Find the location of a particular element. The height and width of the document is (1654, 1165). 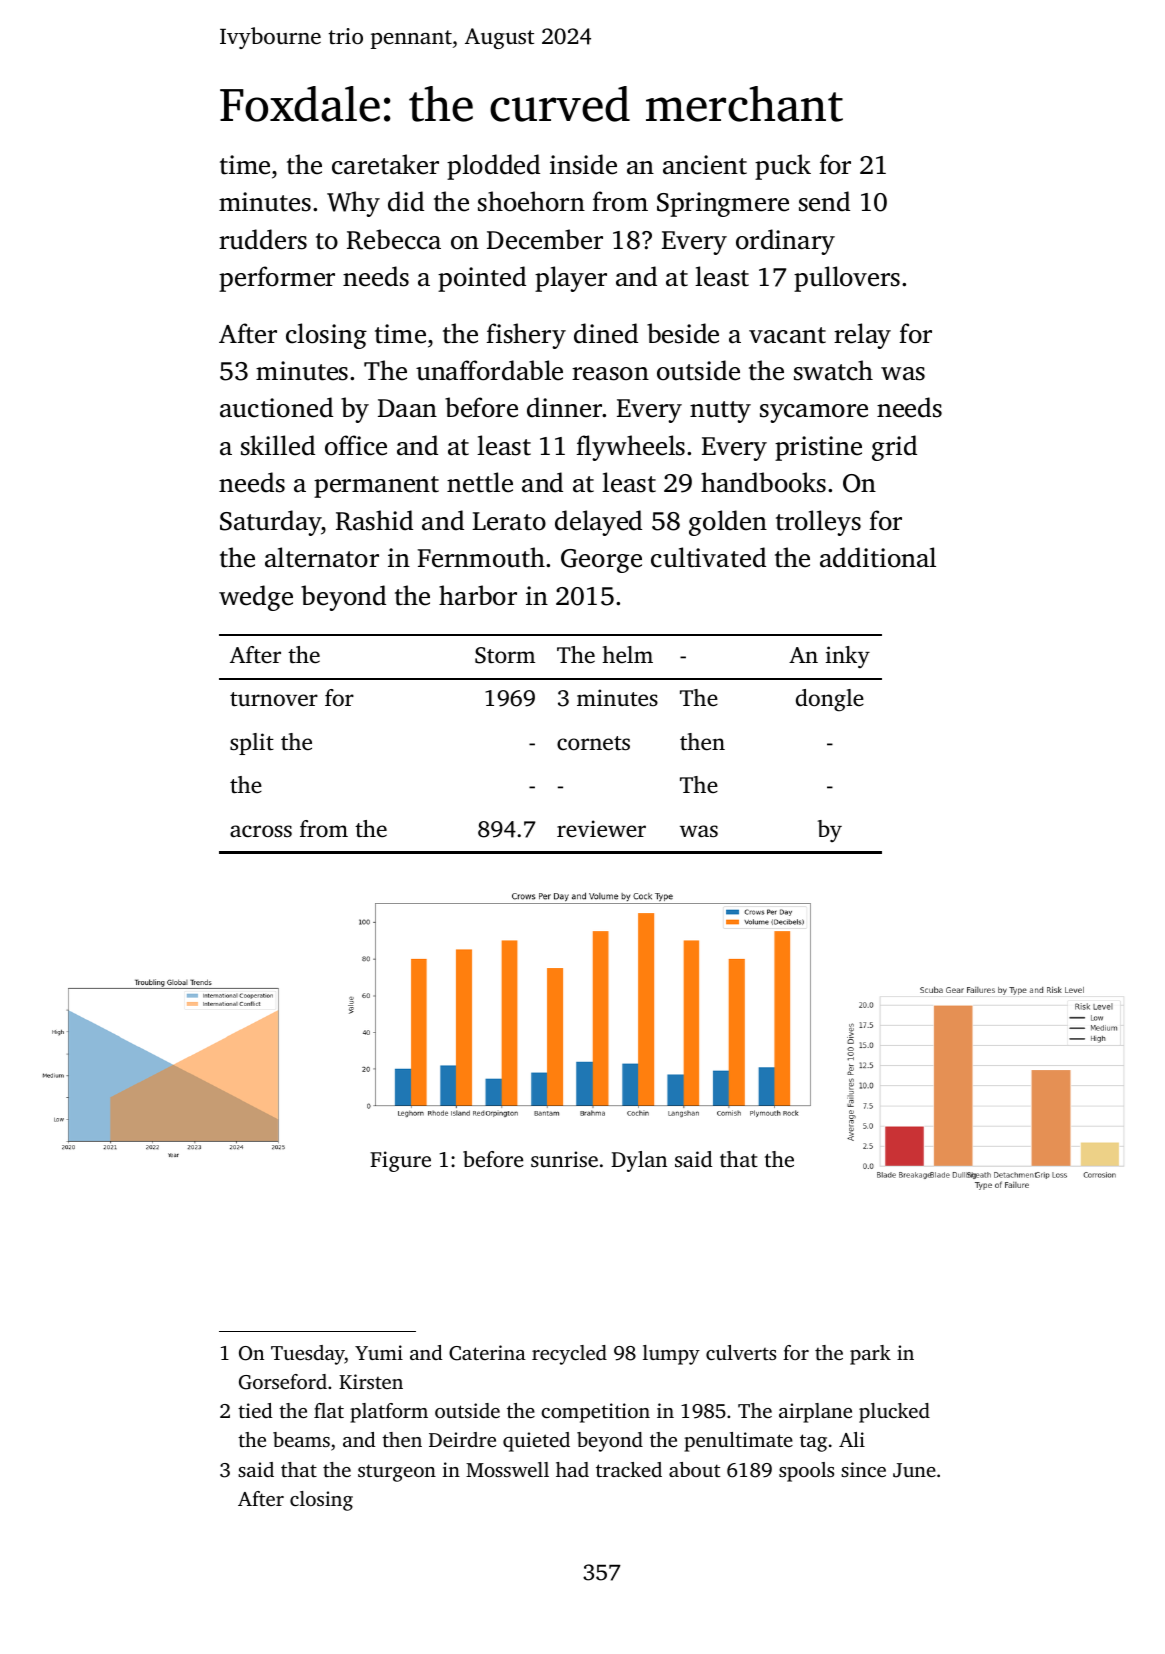

Dylan is located at coordinates (639, 1161).
